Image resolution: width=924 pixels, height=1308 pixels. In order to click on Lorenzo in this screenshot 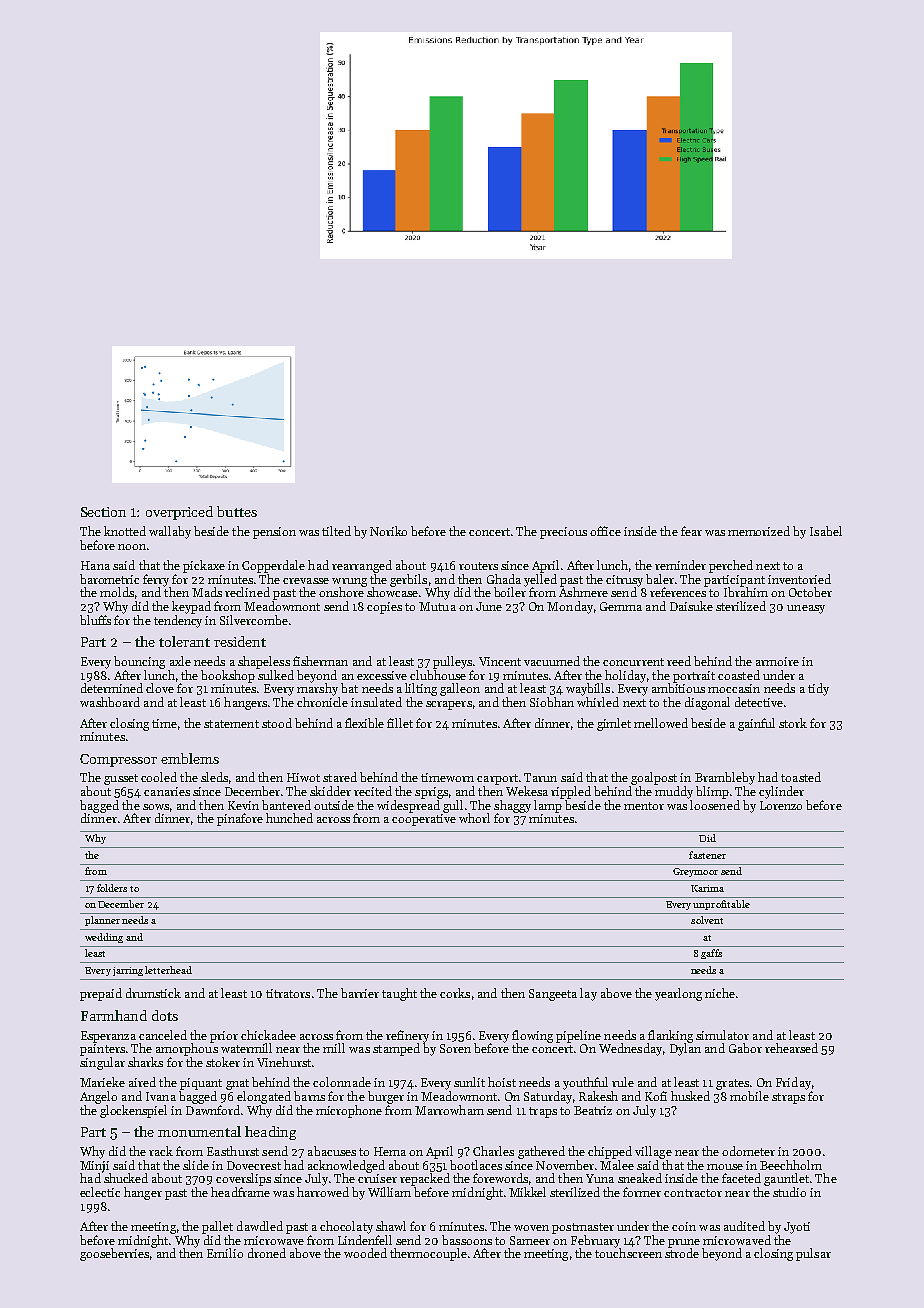, I will do `click(781, 805)`.
